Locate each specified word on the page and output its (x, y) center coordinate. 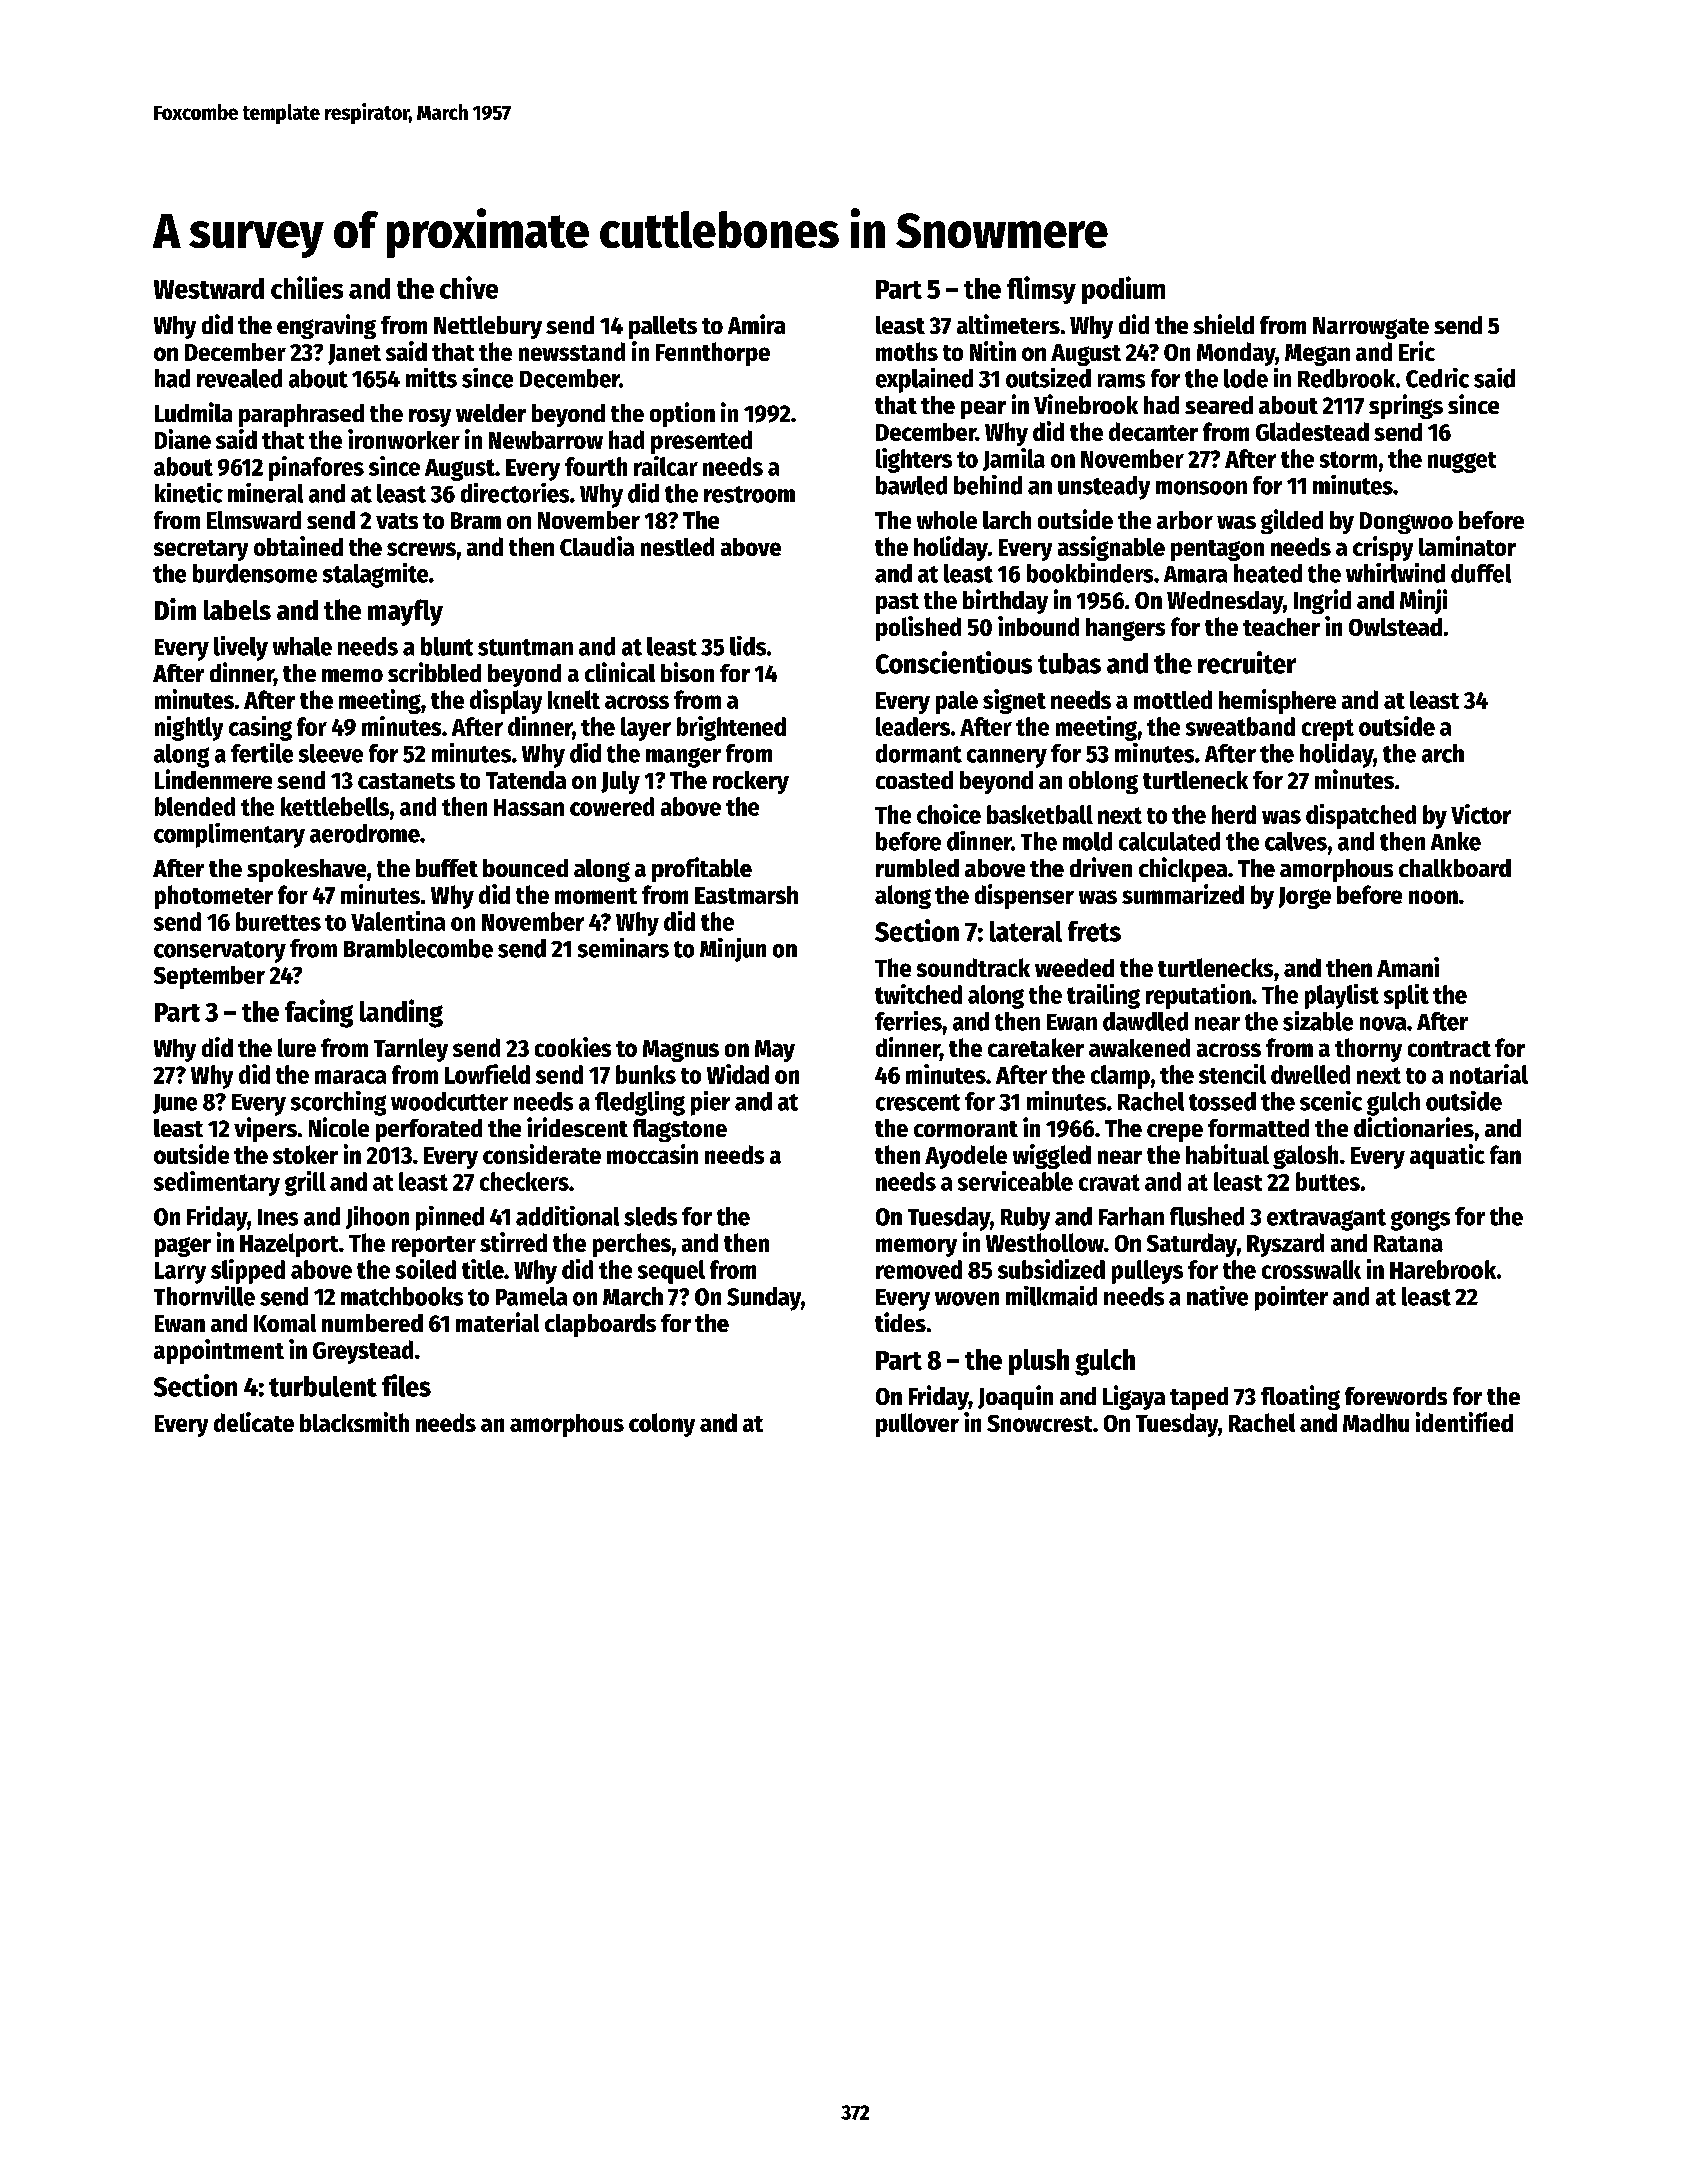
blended (195, 806)
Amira (756, 324)
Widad (738, 1074)
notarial (1489, 1074)
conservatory (220, 952)
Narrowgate (1371, 328)
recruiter (1247, 662)
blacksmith (354, 1422)
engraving (326, 326)
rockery (751, 782)
